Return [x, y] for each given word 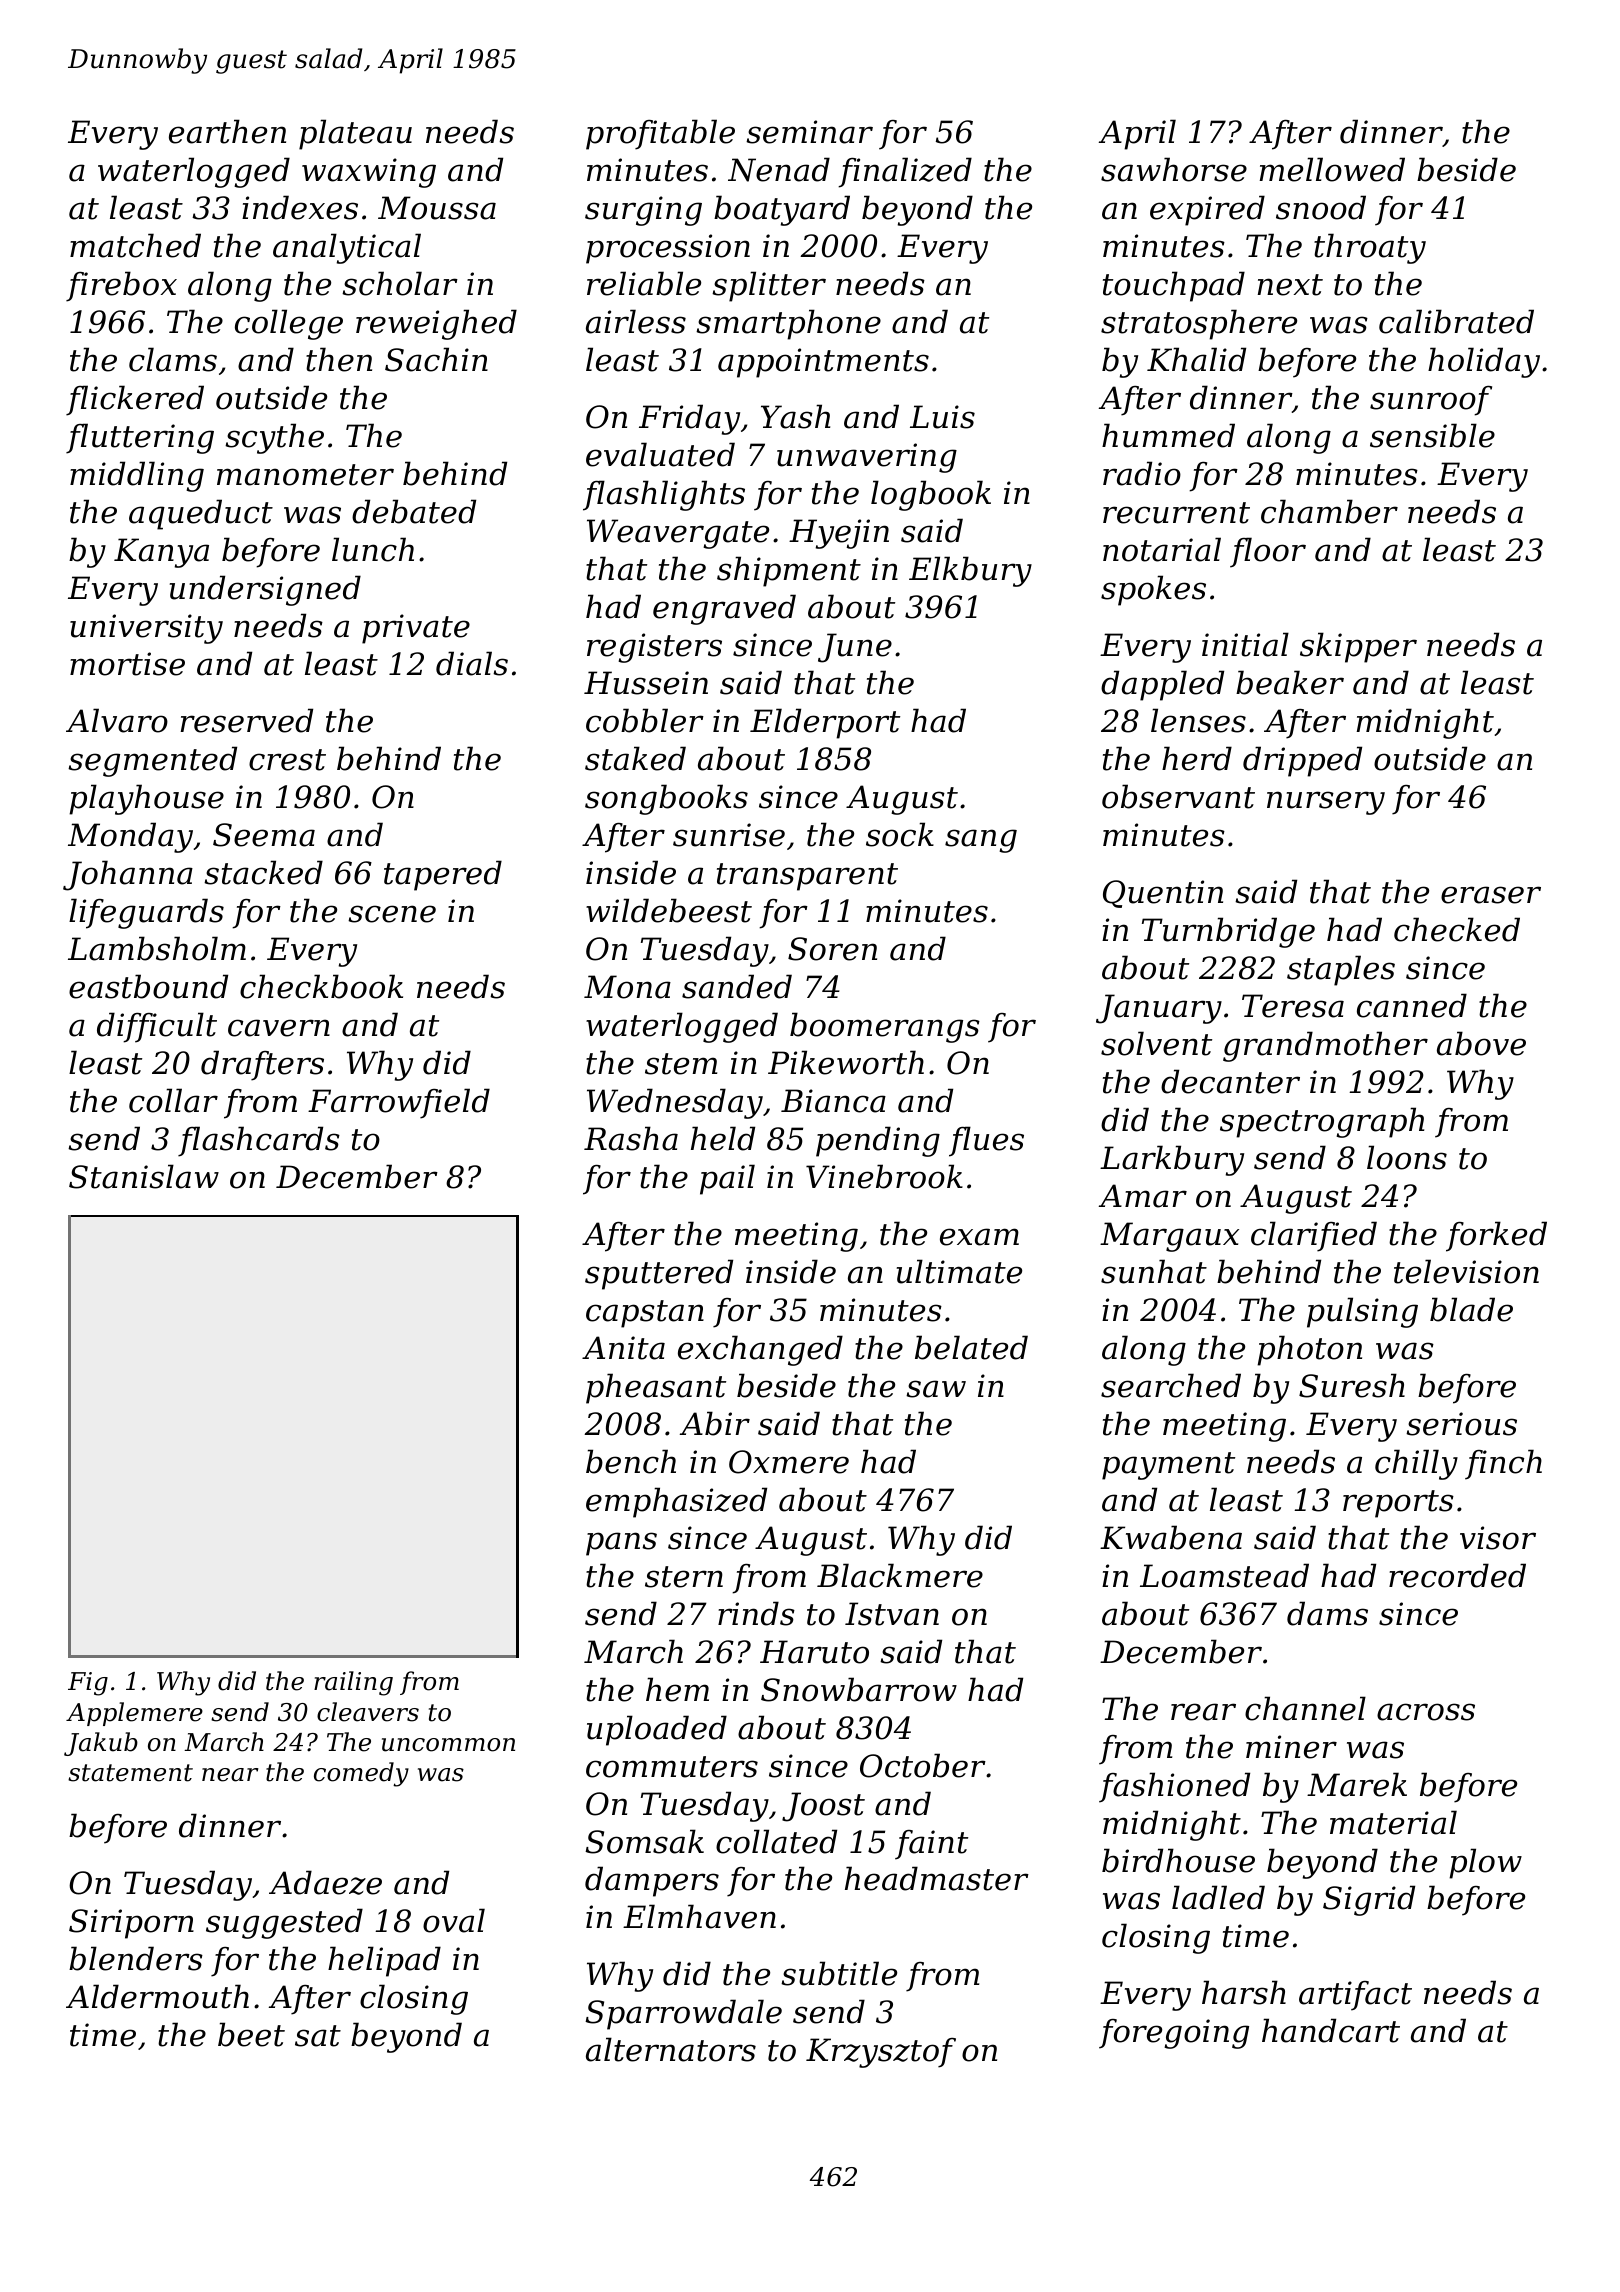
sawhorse [1174, 169]
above [1481, 1043]
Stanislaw [144, 1176]
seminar [809, 132]
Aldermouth [157, 1996]
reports [1398, 1504]
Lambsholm [157, 948]
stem [681, 1064]
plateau [355, 134]
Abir [715, 1423]
